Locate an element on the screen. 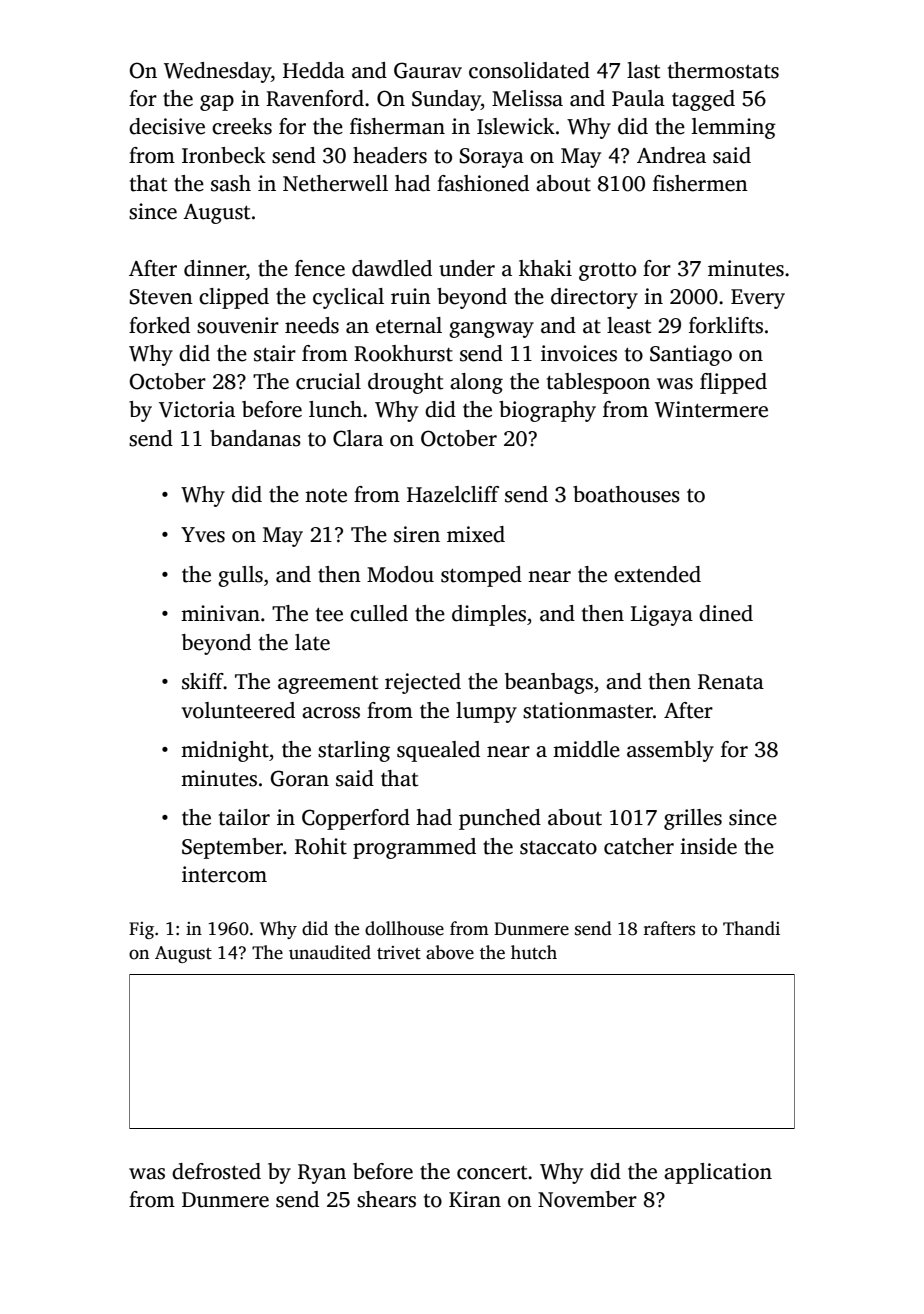  November is located at coordinates (587, 1199).
